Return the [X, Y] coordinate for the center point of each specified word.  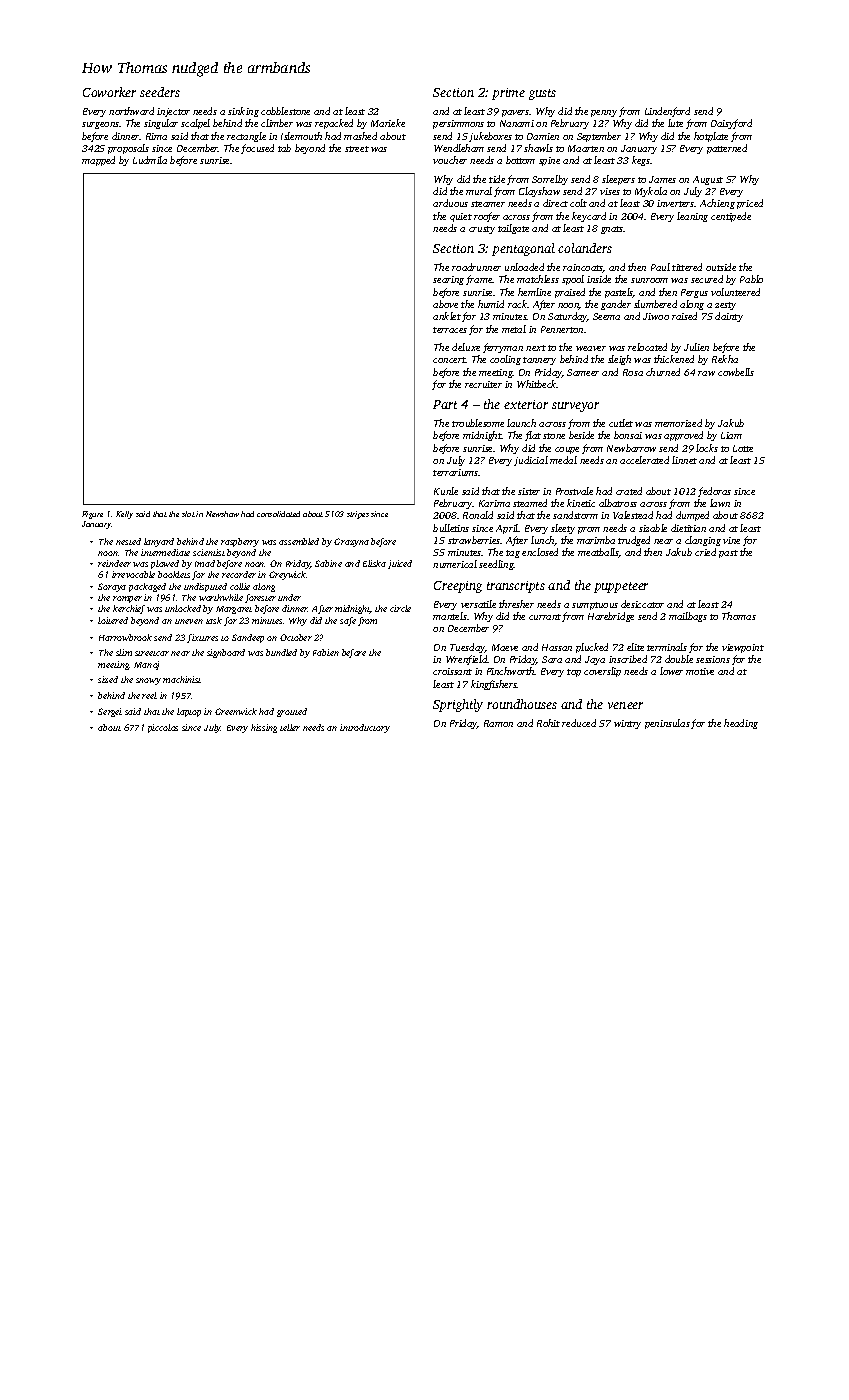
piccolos [163, 728]
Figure [92, 515]
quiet [461, 217]
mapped [98, 161]
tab [284, 148]
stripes [358, 515]
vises [610, 191]
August [708, 180]
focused [257, 149]
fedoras [714, 492]
